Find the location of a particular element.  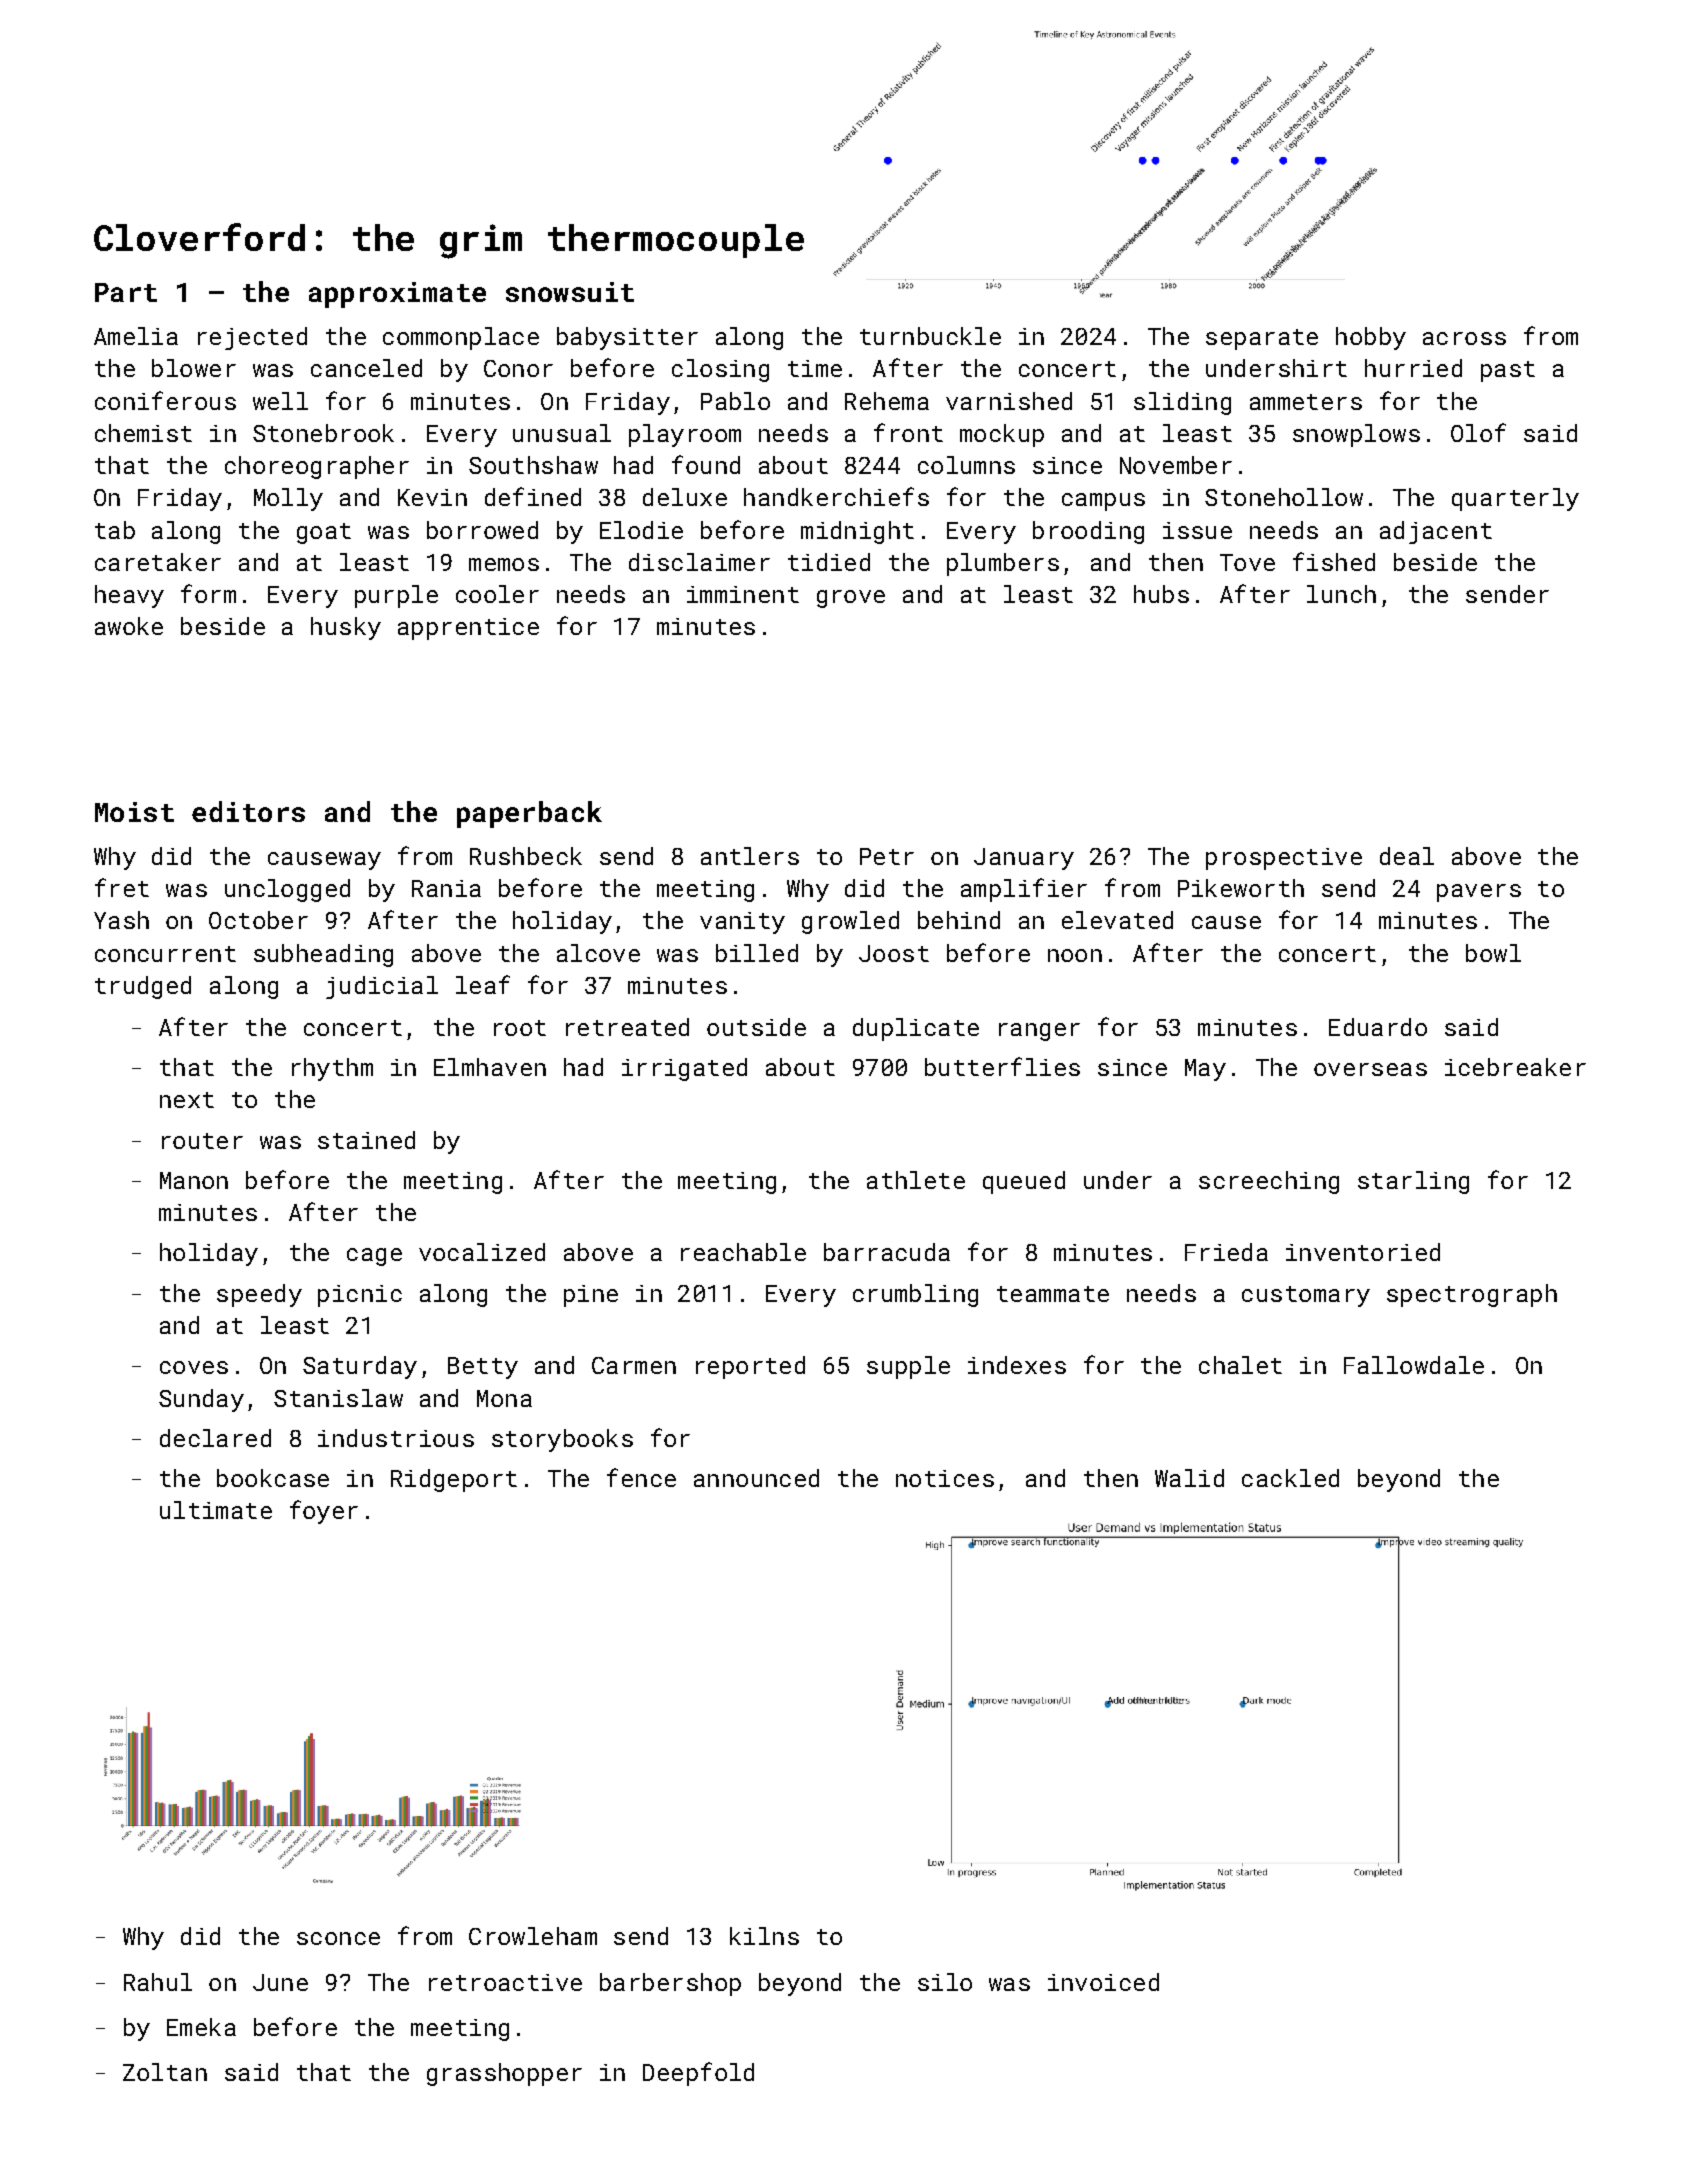

ultimate is located at coordinates (216, 1510).
